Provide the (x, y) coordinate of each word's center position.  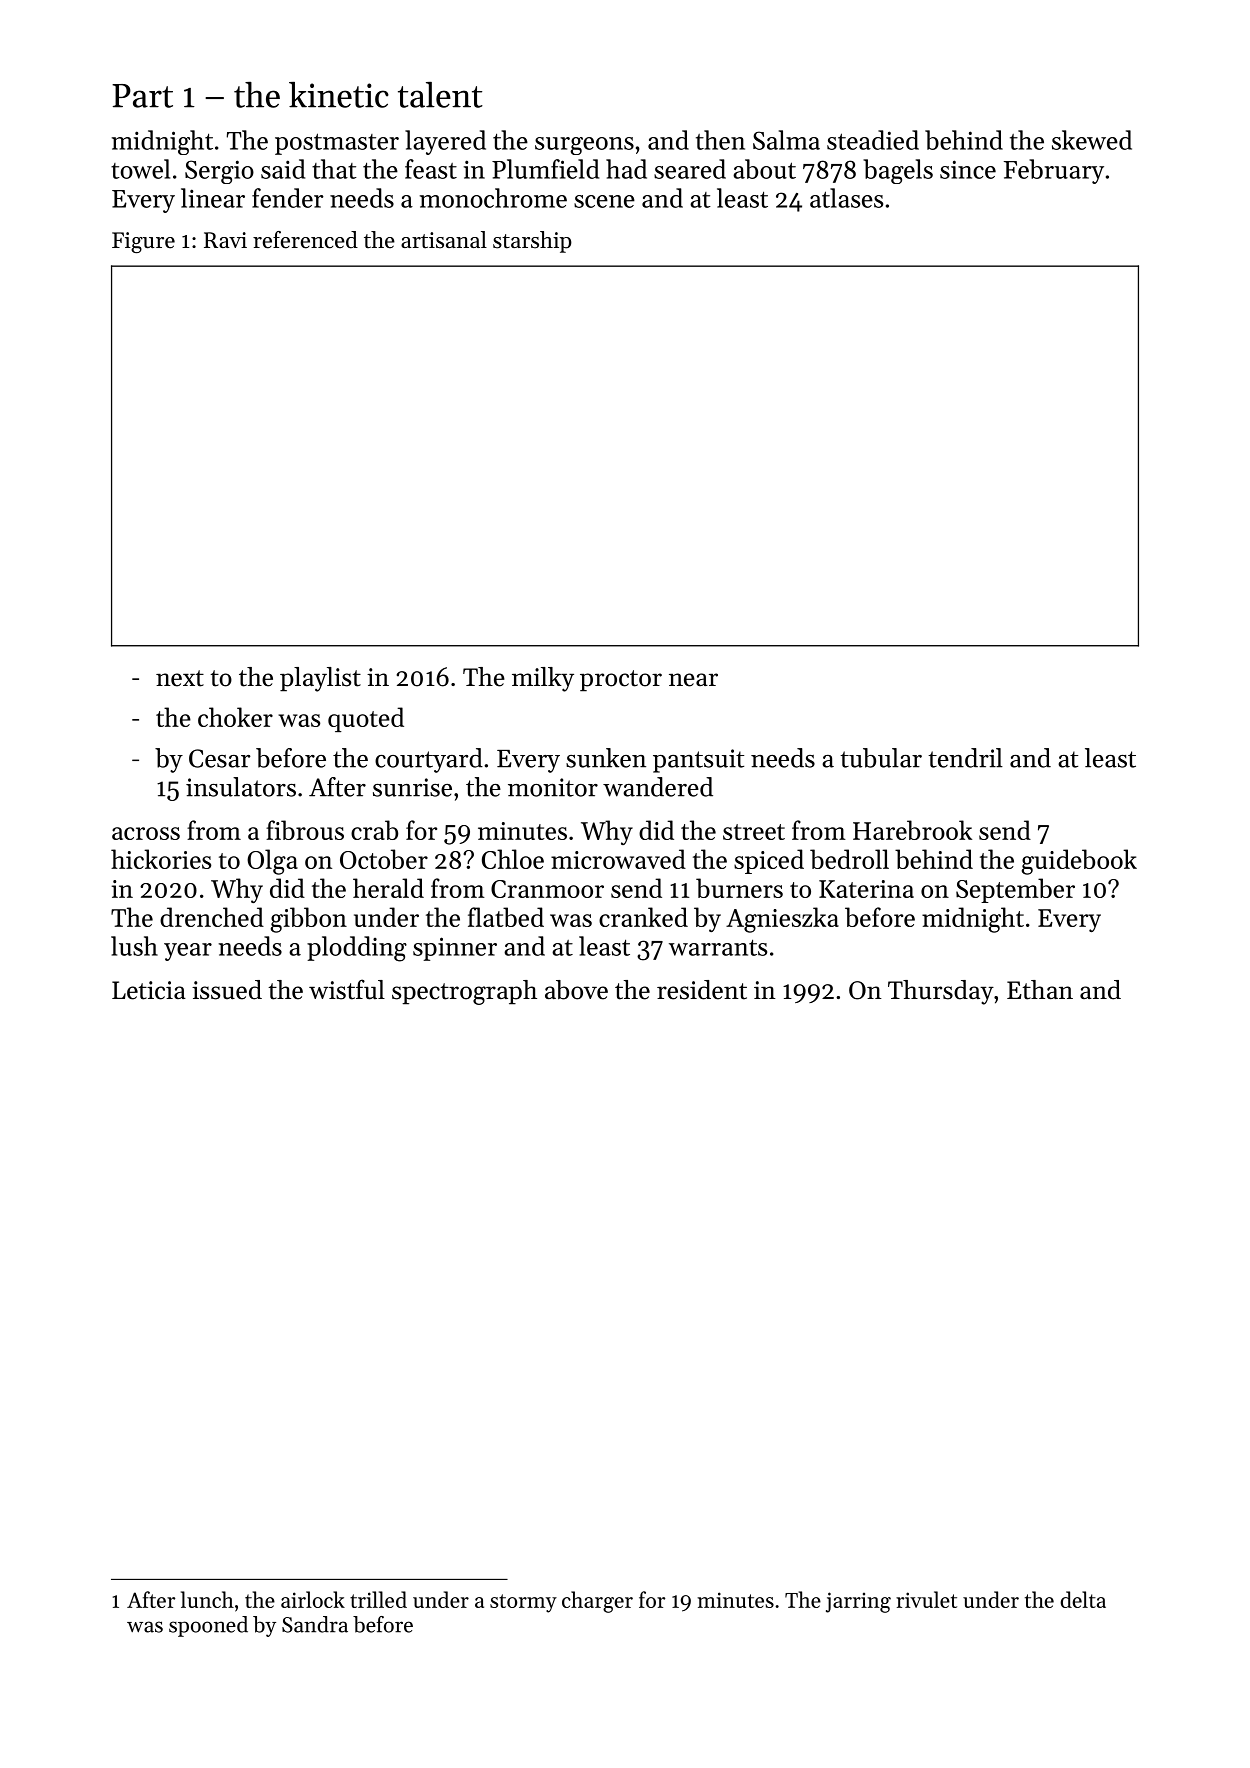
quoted (366, 719)
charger (597, 1602)
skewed (1092, 140)
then (720, 140)
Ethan (1040, 990)
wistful (347, 989)
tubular (881, 758)
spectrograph (464, 992)
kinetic (339, 95)
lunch (207, 1599)
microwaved (618, 859)
